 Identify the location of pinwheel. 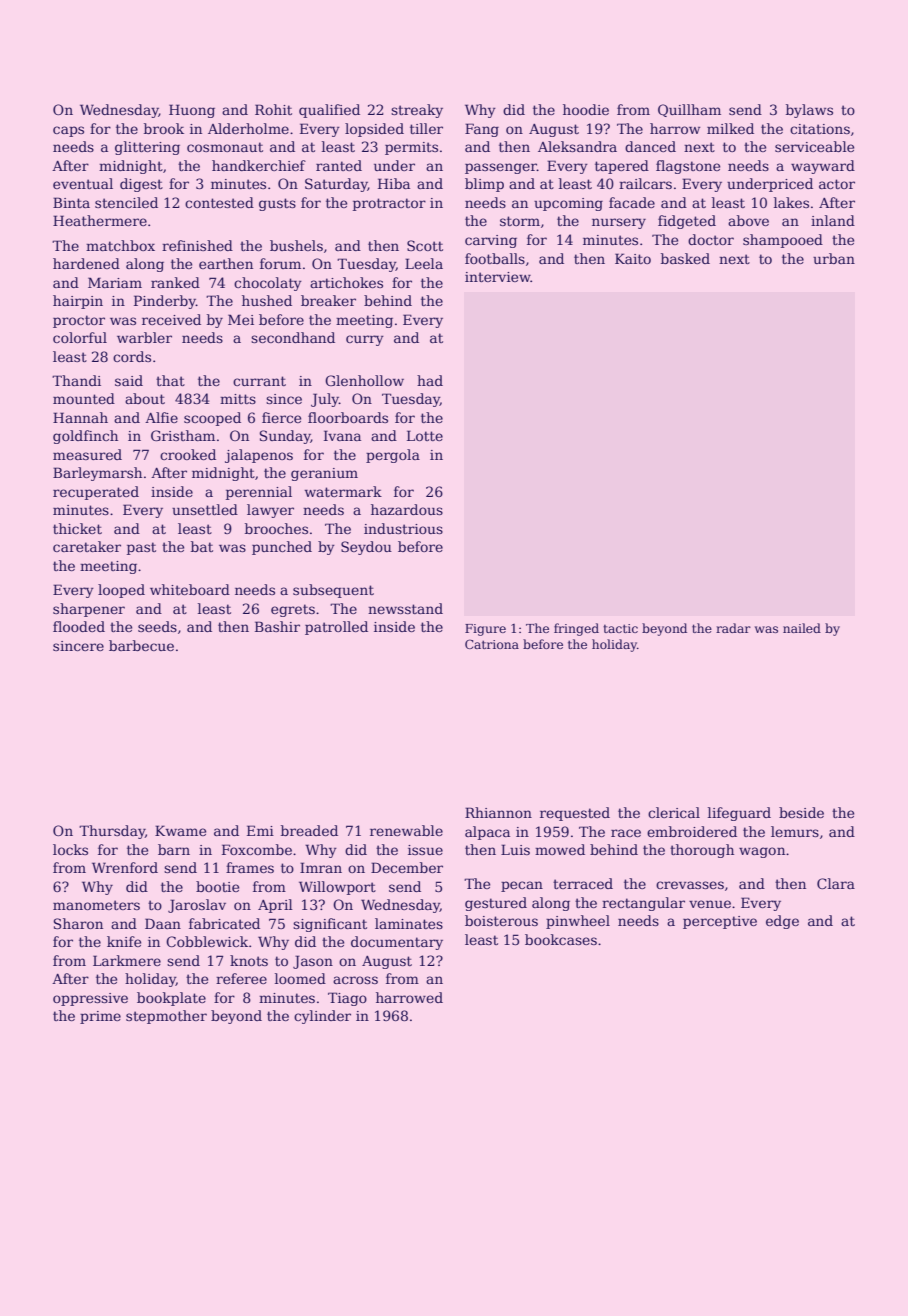
(578, 922).
